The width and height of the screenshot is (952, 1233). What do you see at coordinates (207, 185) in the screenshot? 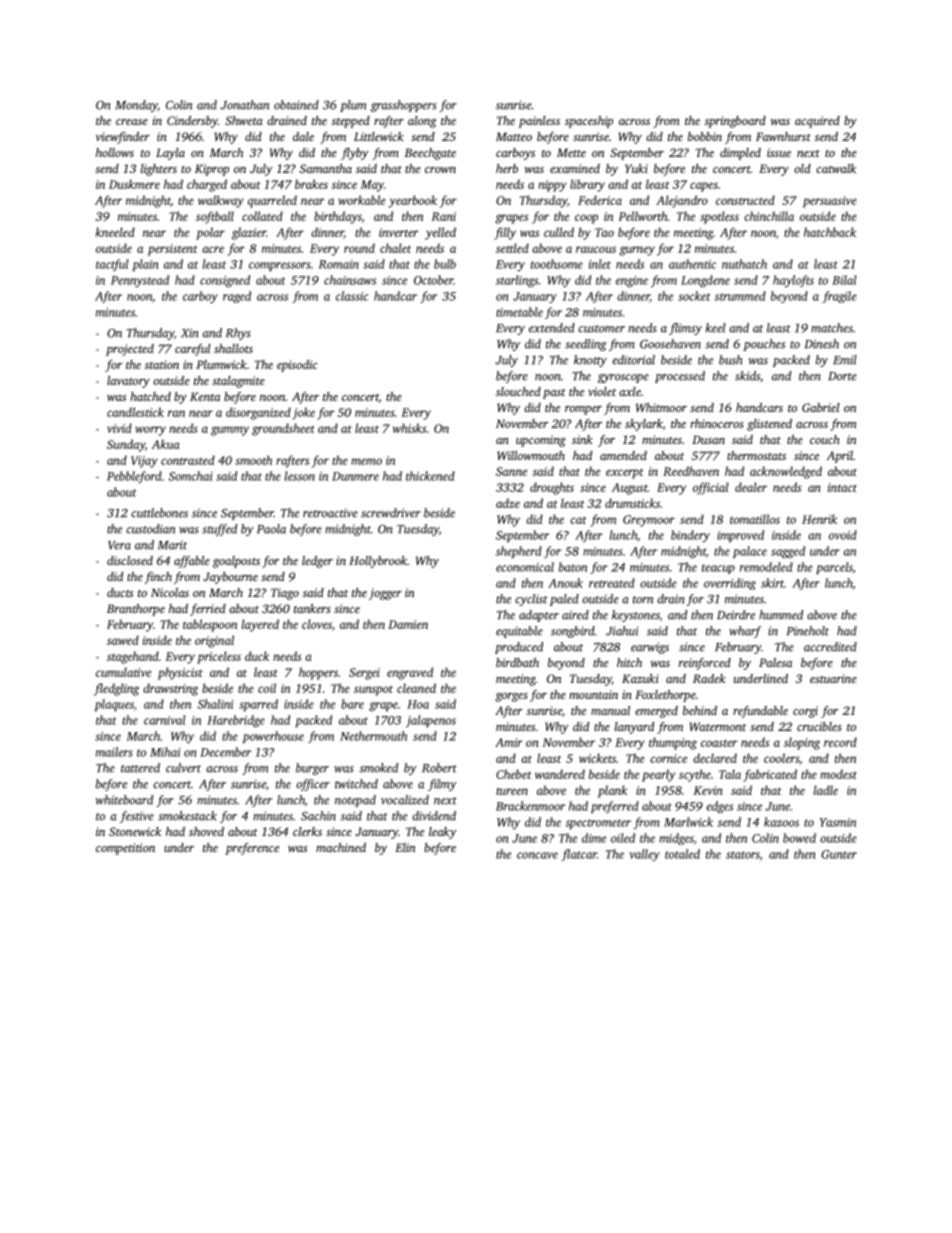
I see `charged` at bounding box center [207, 185].
